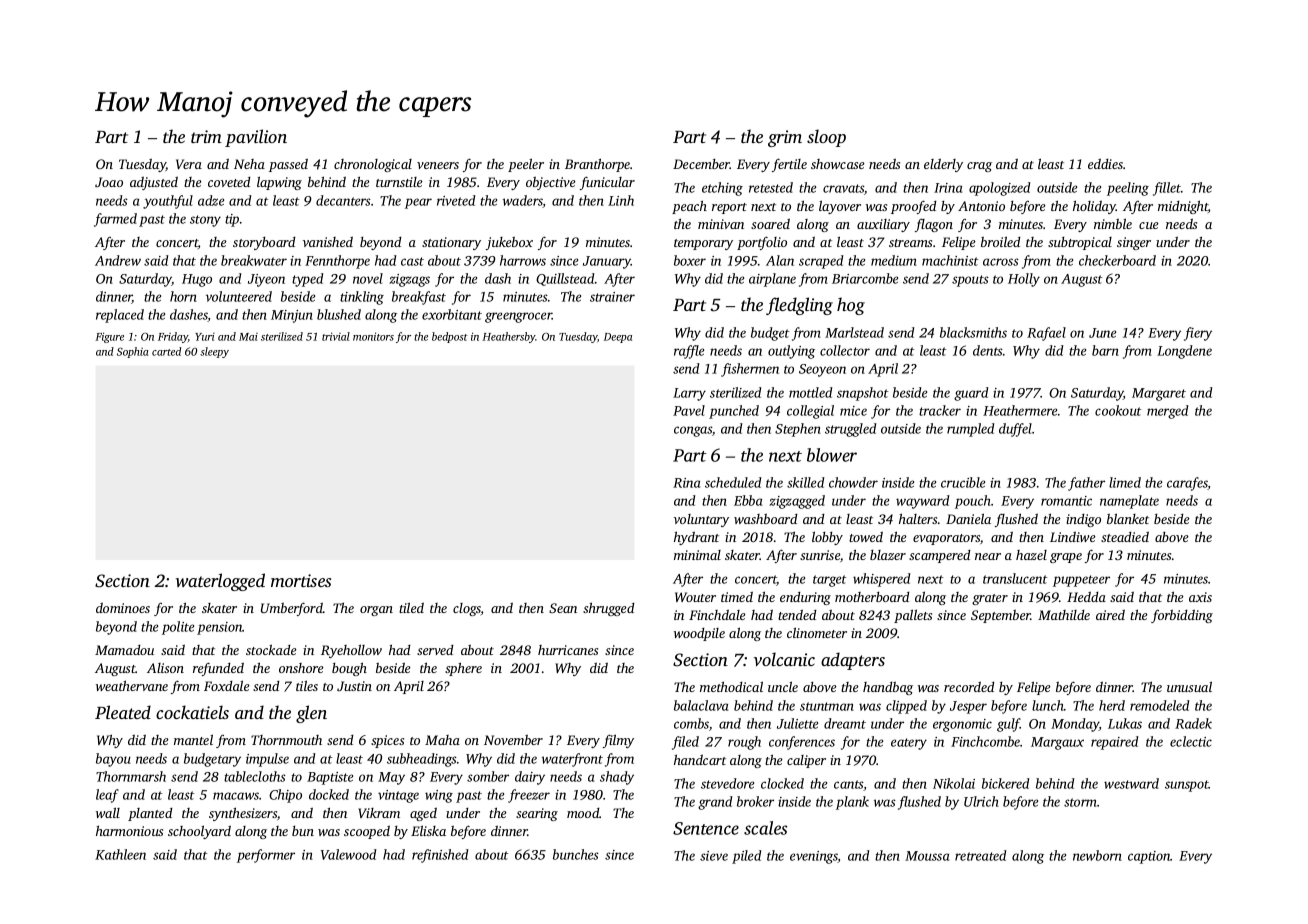 This document has width=1308, height=924. What do you see at coordinates (256, 138) in the document?
I see `pavilion` at bounding box center [256, 138].
